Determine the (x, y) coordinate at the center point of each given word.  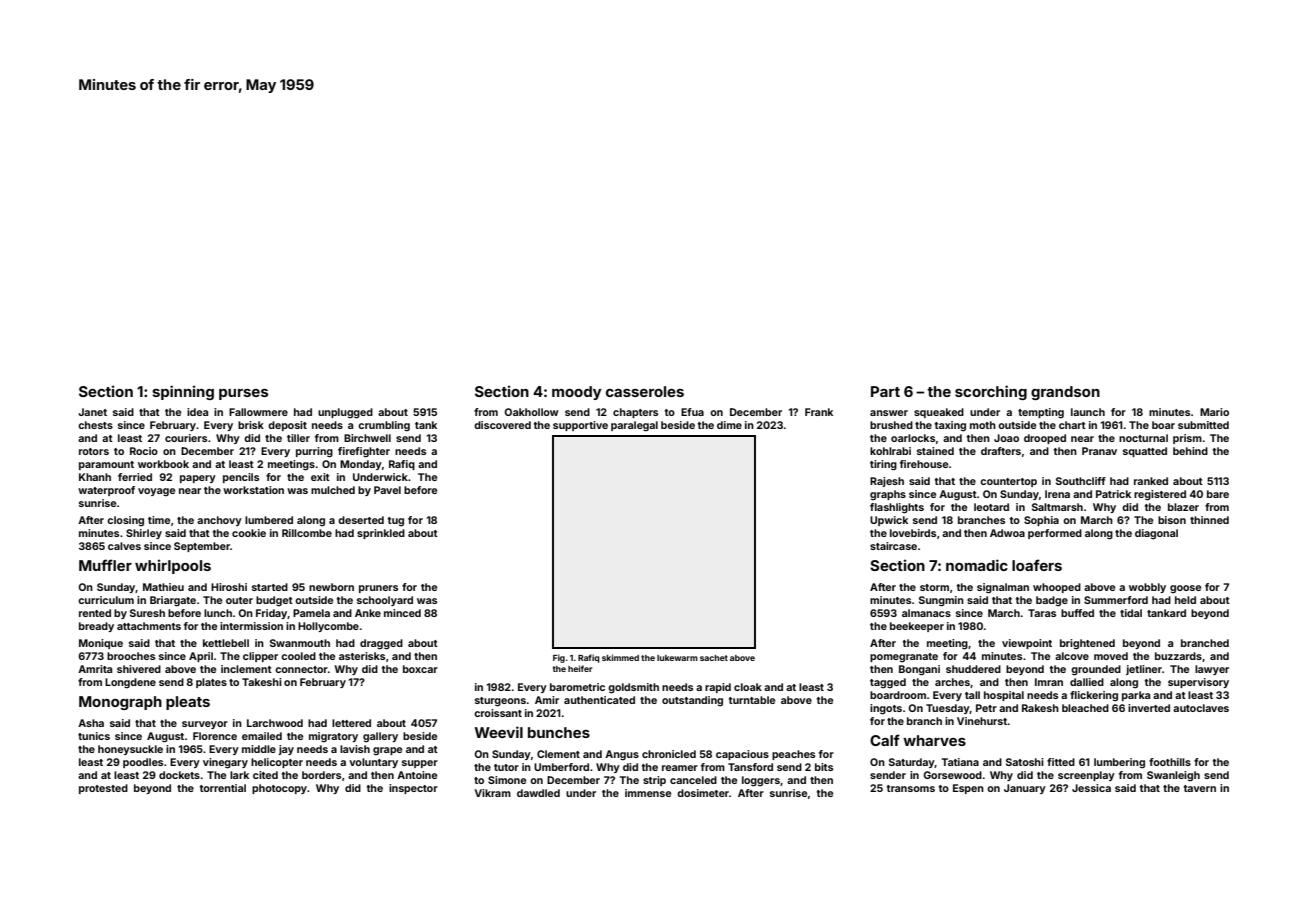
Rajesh (887, 482)
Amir (547, 700)
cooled (298, 656)
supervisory (1198, 683)
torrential (223, 788)
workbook (163, 464)
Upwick (889, 521)
